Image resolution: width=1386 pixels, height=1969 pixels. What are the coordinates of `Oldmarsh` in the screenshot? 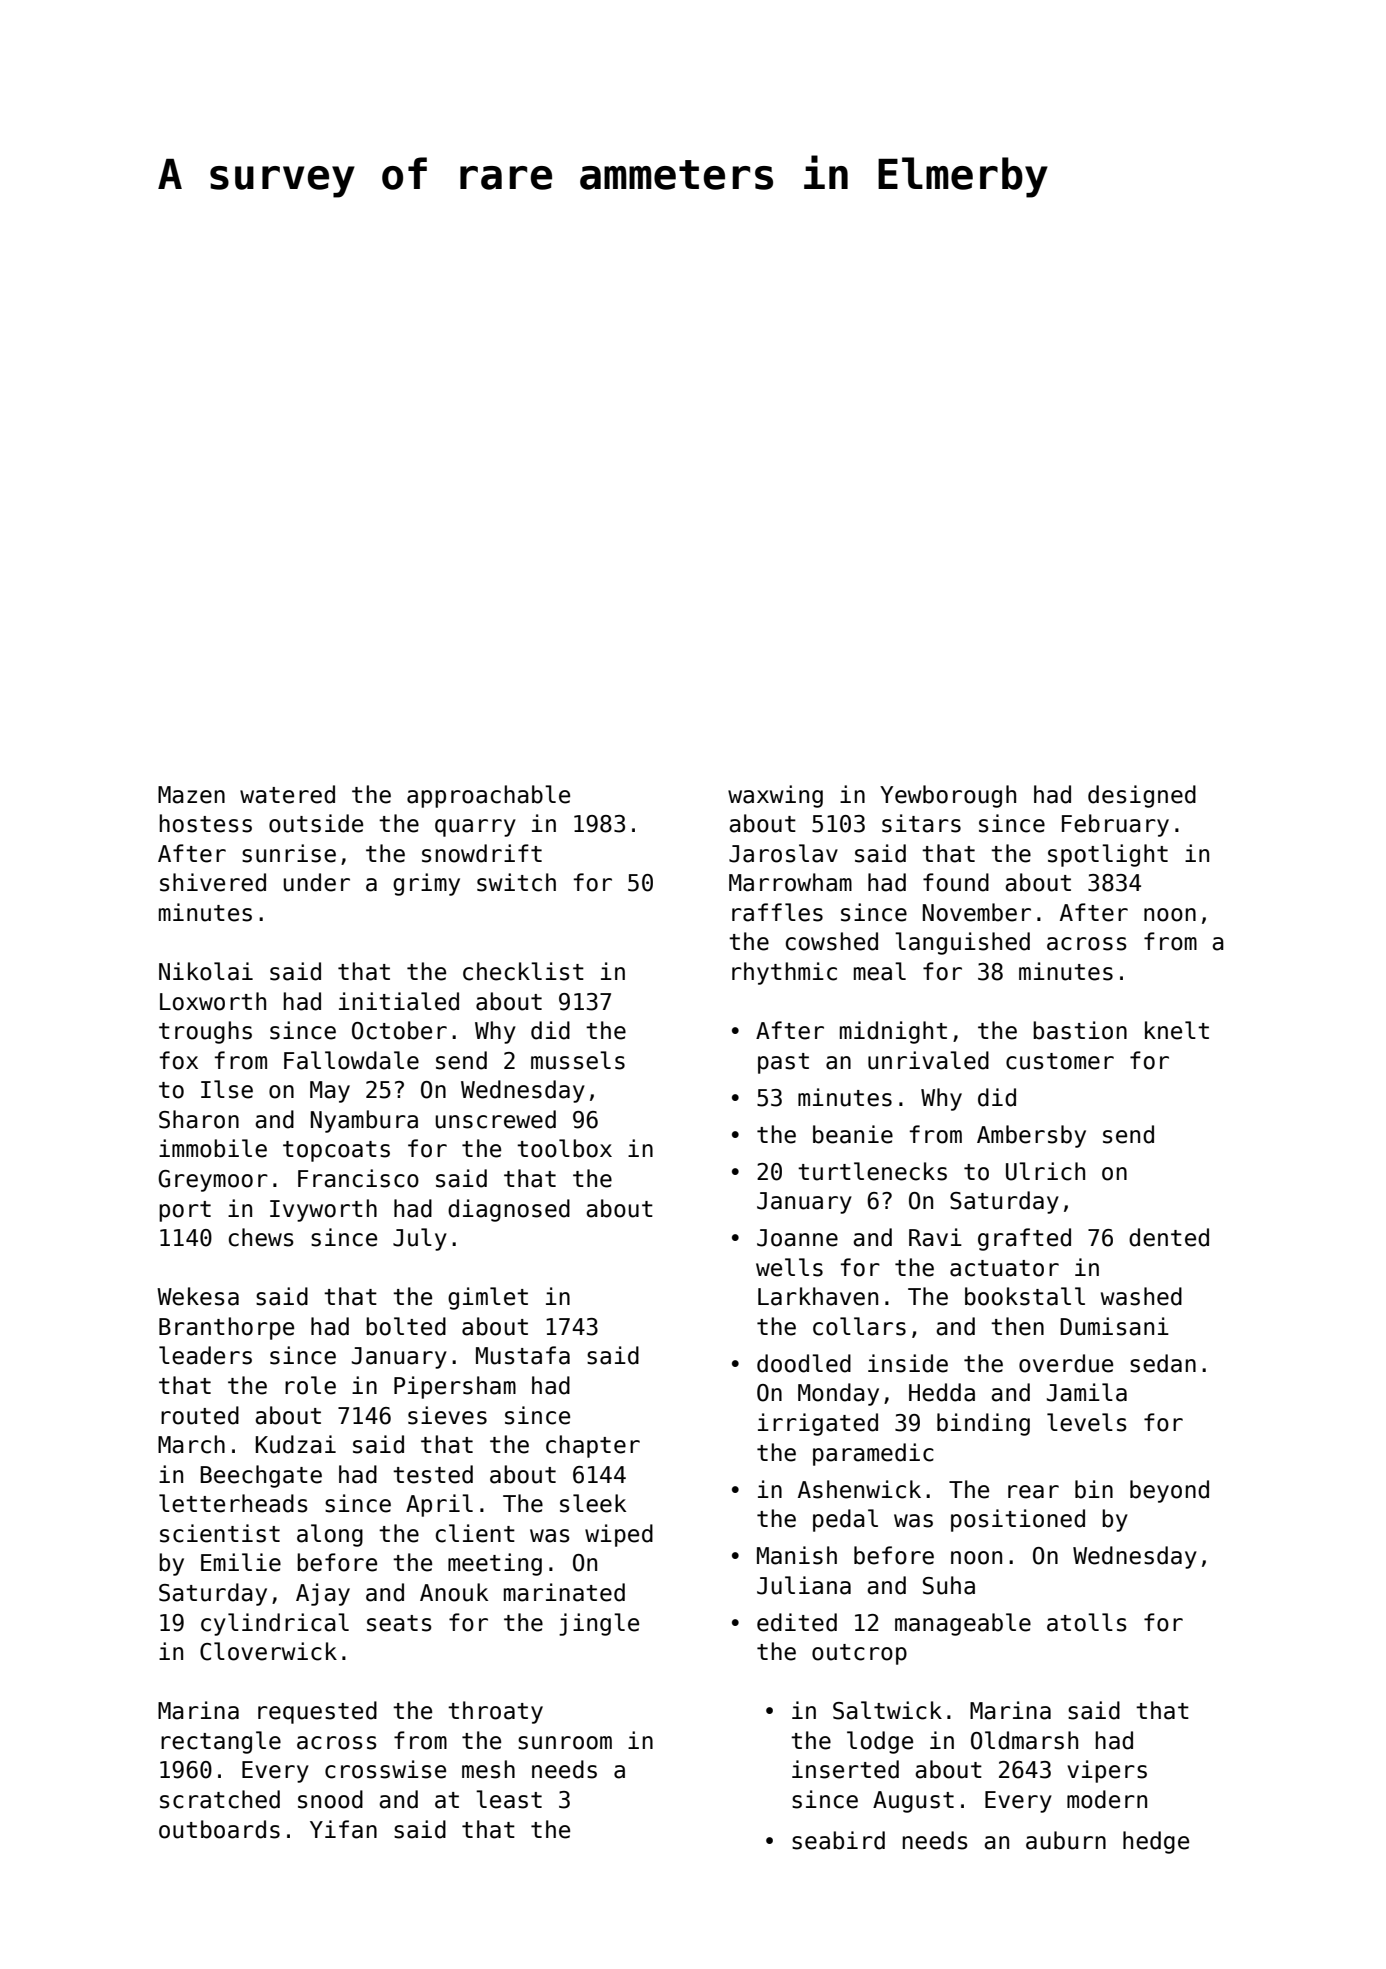 It's located at (1024, 1740).
